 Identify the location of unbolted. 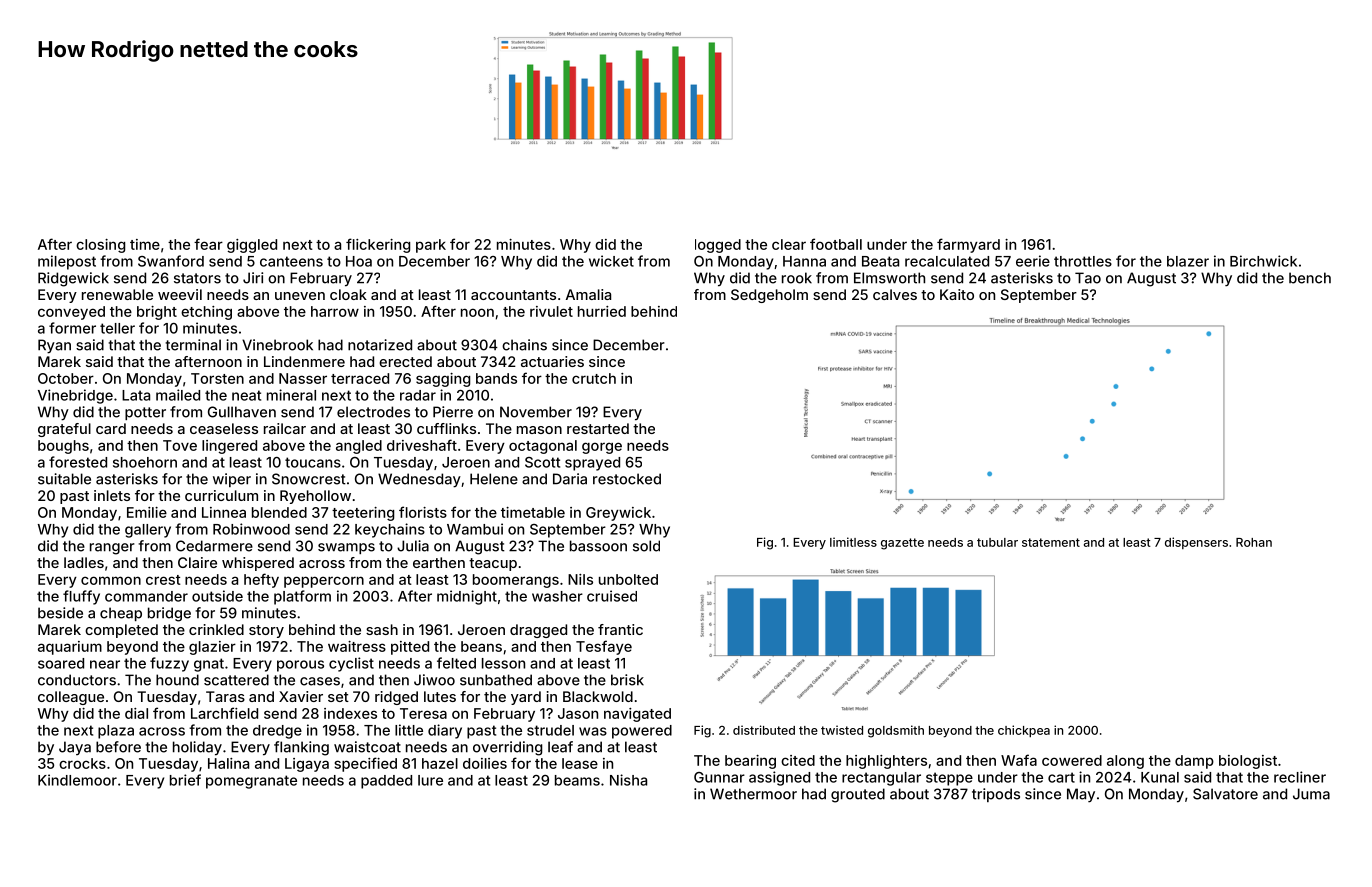
(628, 579).
